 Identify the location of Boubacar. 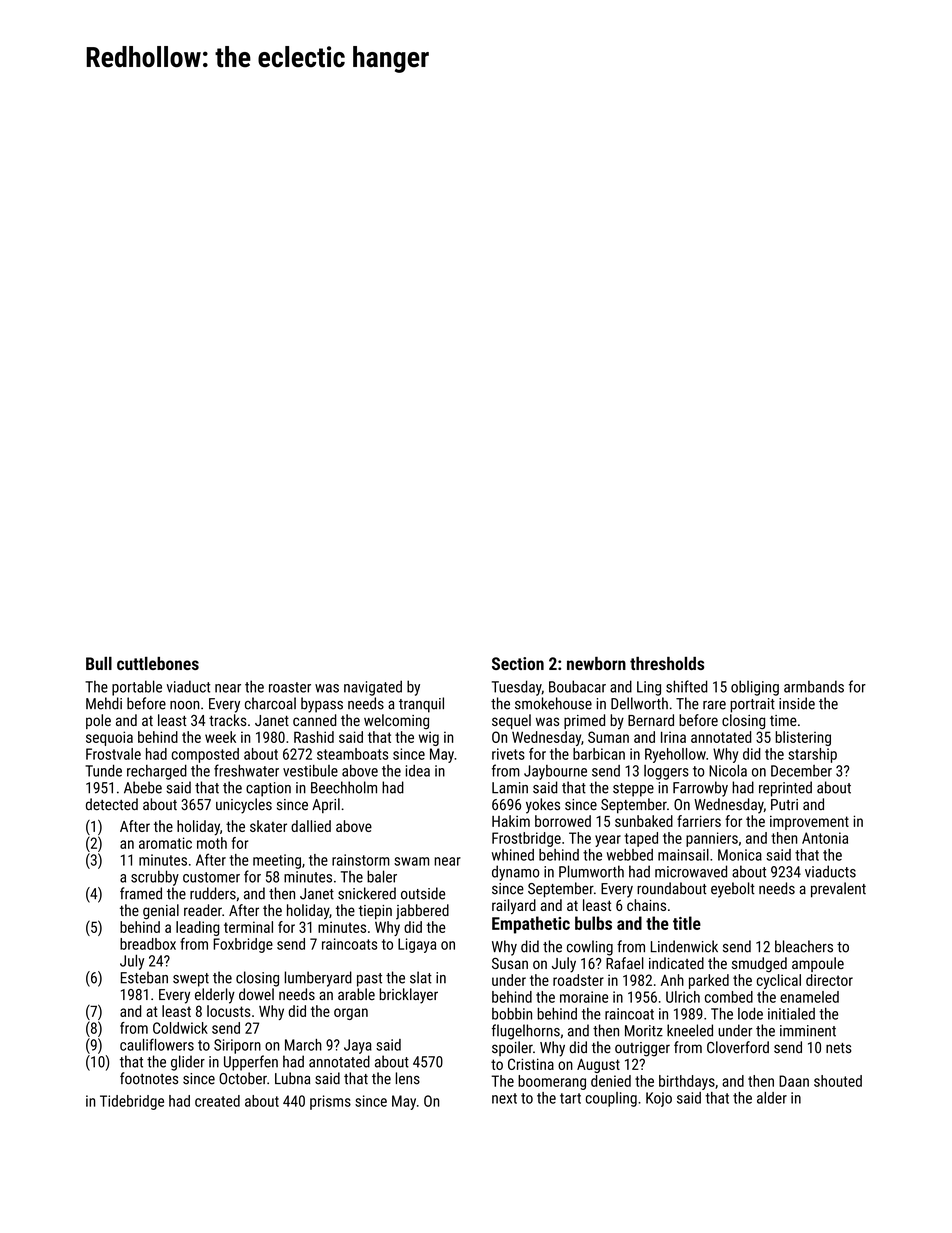
(577, 686).
